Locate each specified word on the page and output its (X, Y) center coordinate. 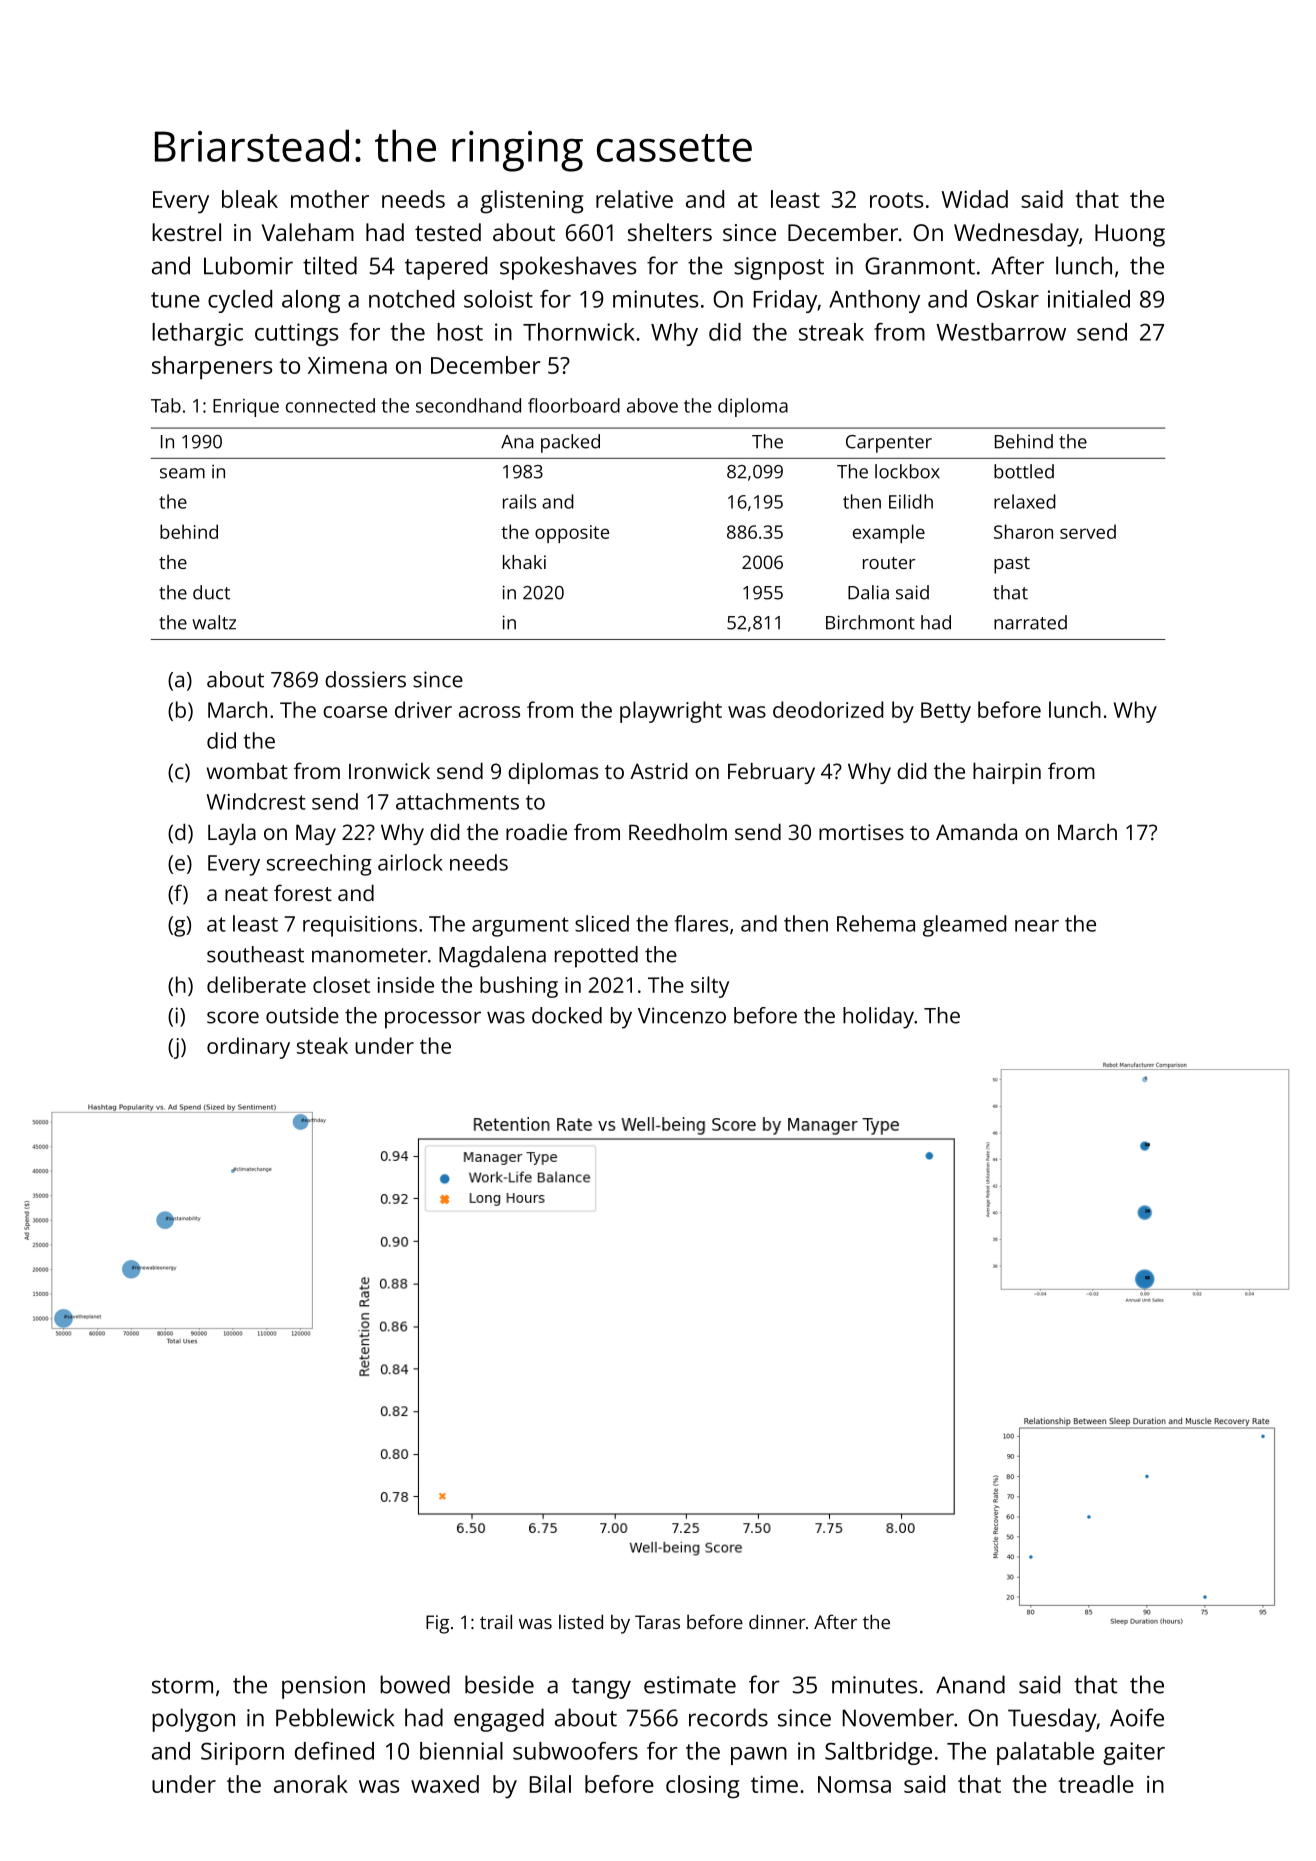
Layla (232, 834)
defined (334, 1751)
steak (322, 1045)
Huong (1130, 235)
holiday (878, 1018)
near (1037, 926)
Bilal (550, 1784)
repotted (596, 957)
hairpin (1007, 773)
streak (831, 332)
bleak (250, 199)
